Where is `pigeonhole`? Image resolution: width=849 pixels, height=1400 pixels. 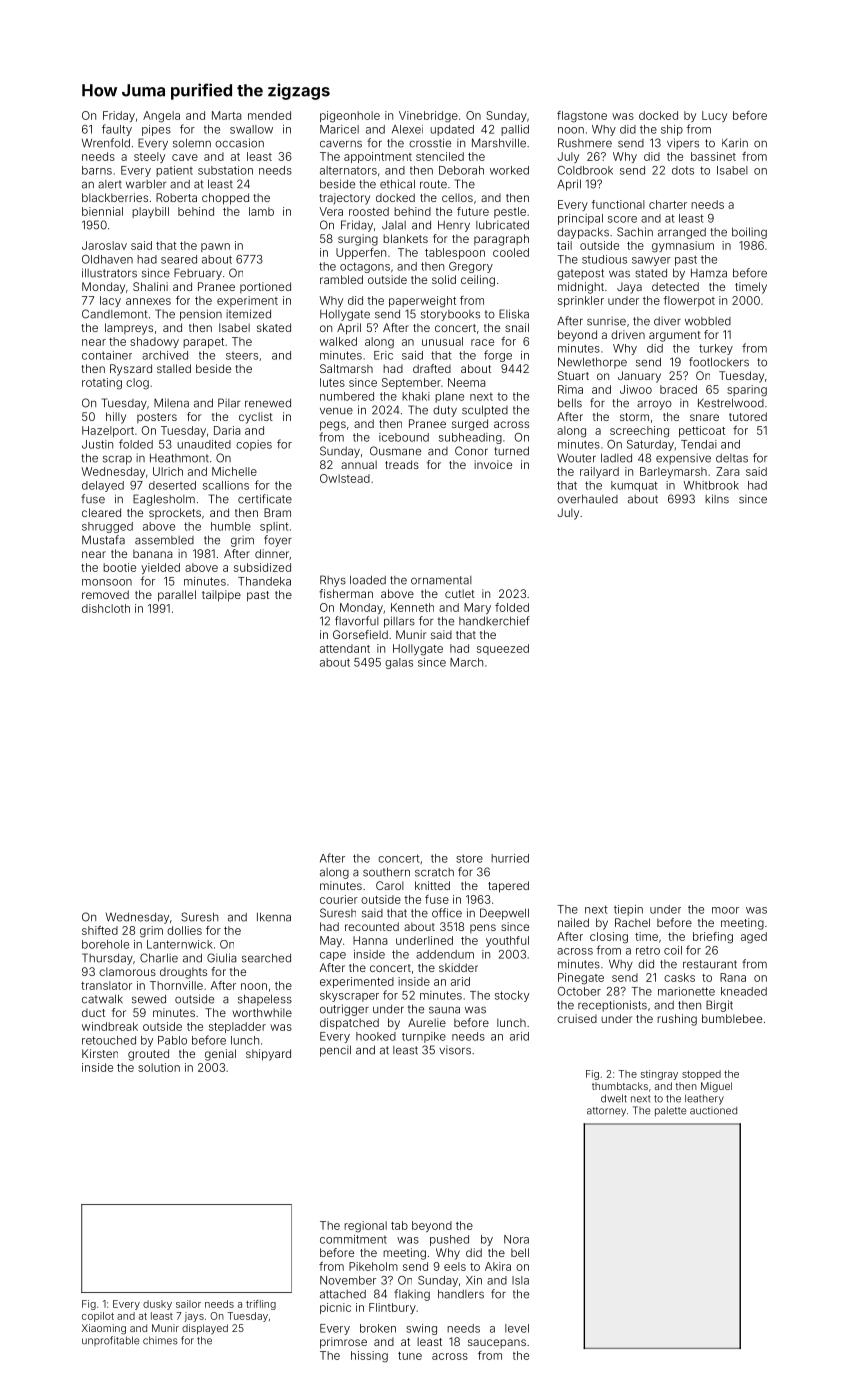 pigeonhole is located at coordinates (350, 117).
